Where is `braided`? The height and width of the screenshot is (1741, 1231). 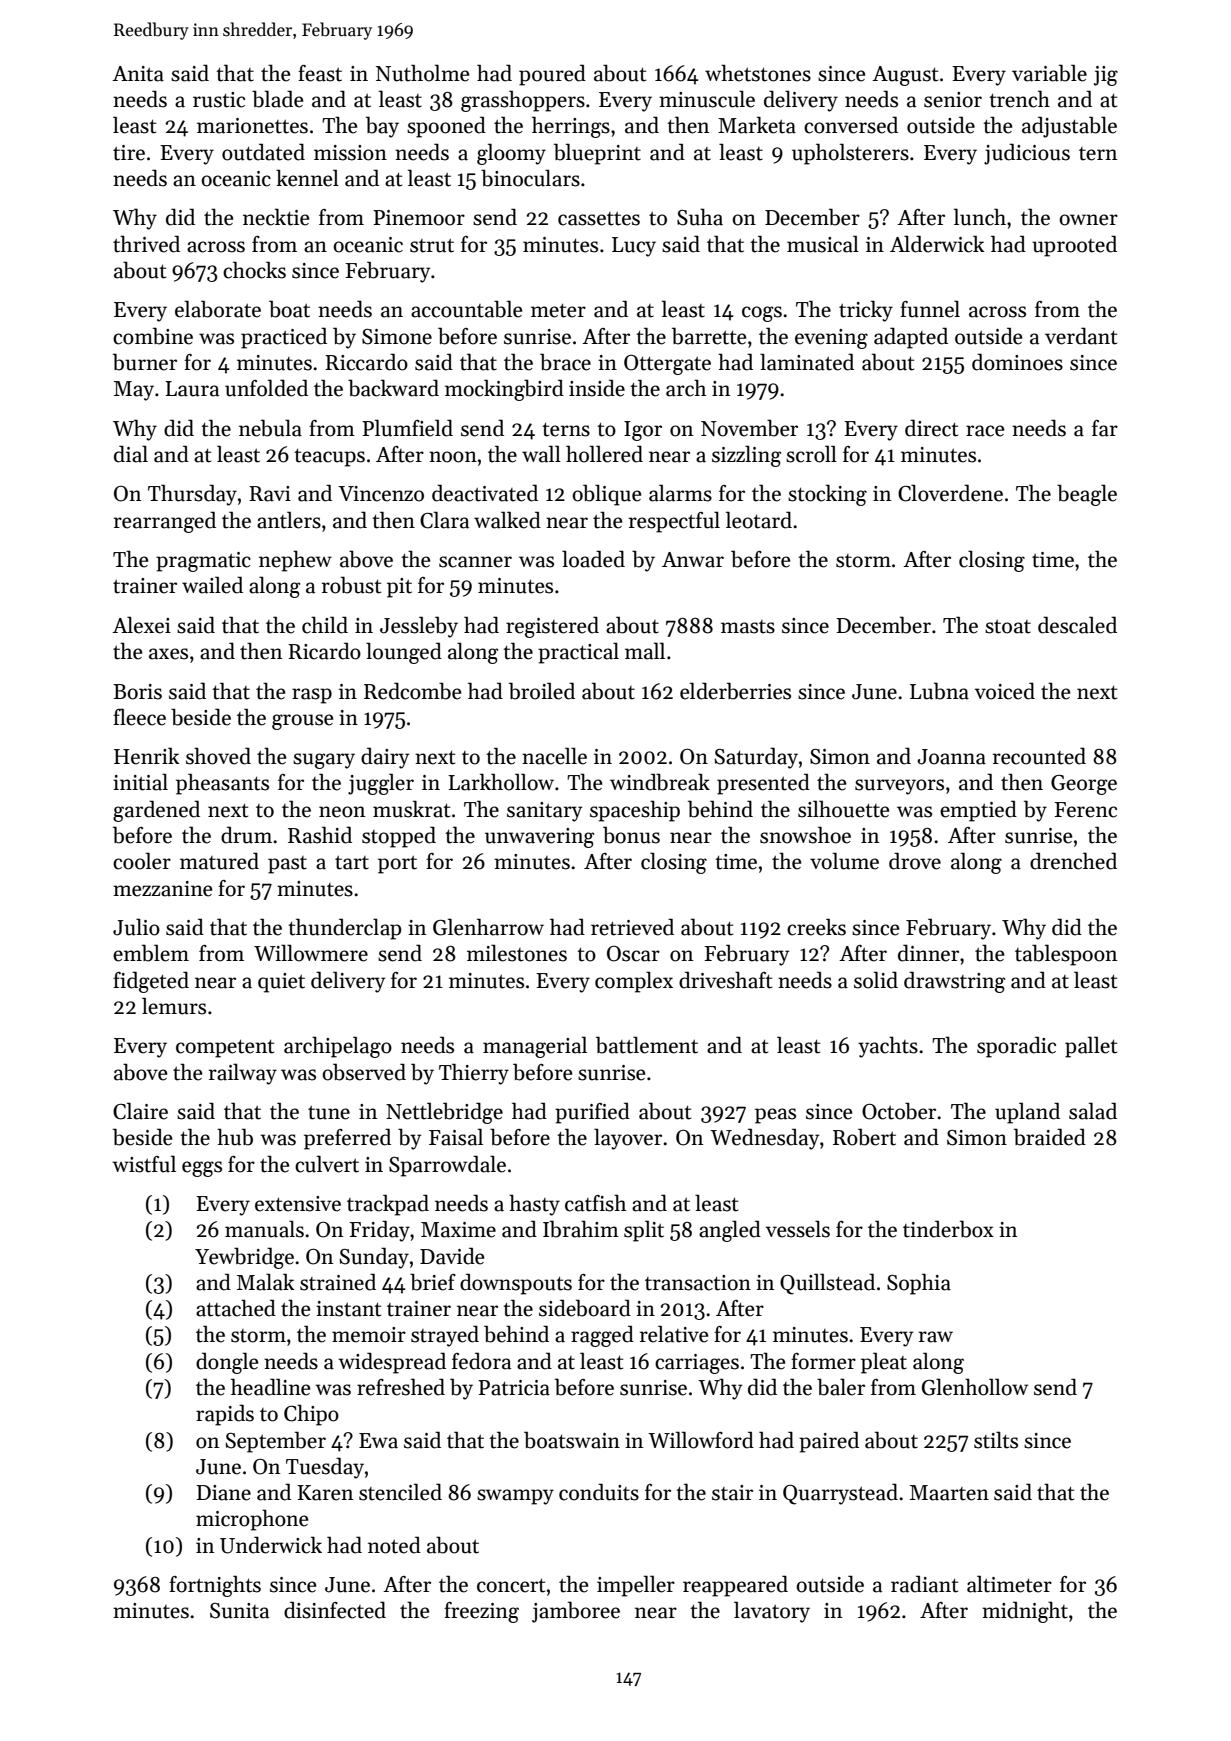
braided is located at coordinates (1050, 1137).
